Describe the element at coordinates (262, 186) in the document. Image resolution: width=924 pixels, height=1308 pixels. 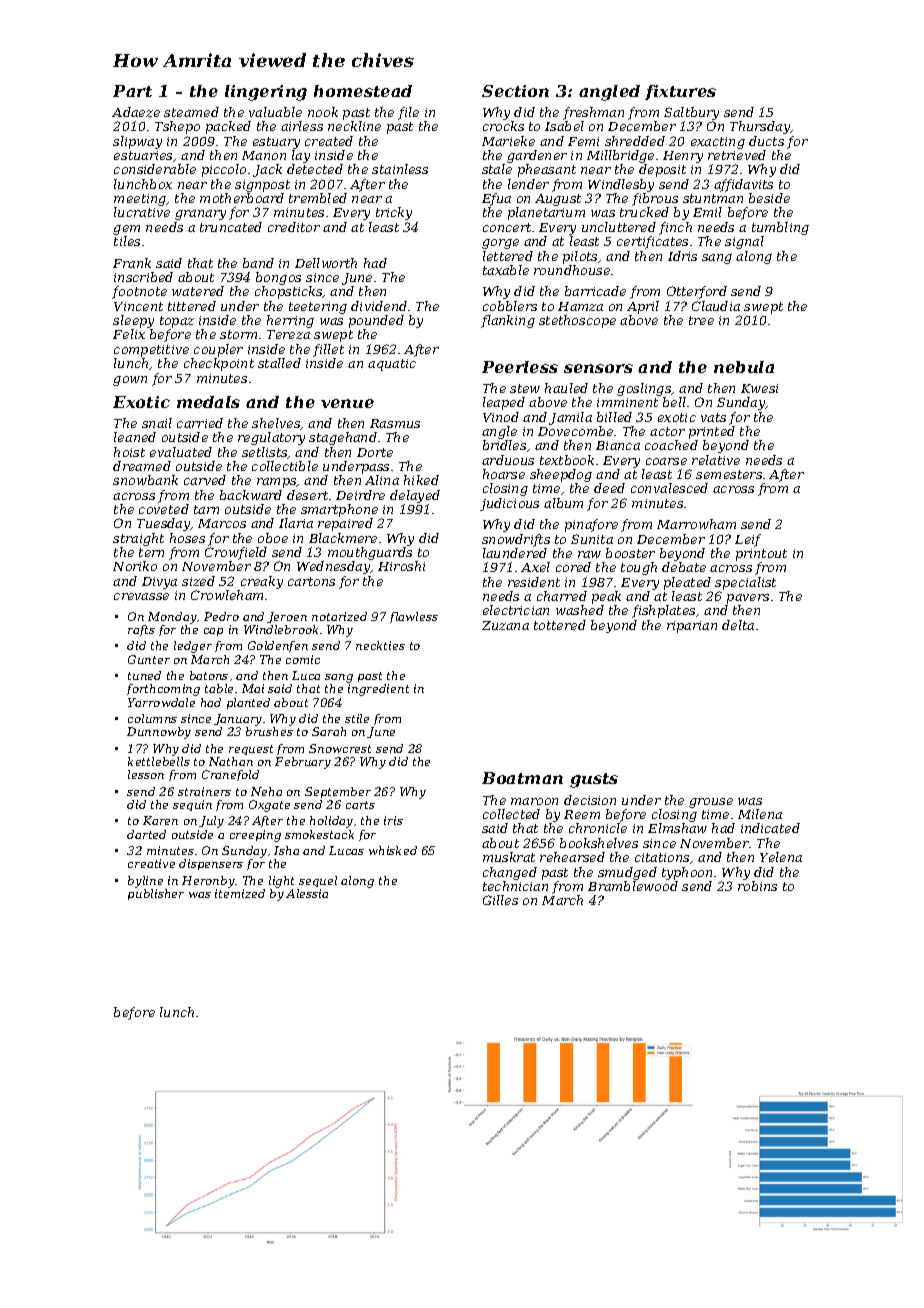
I see `signpost` at that location.
